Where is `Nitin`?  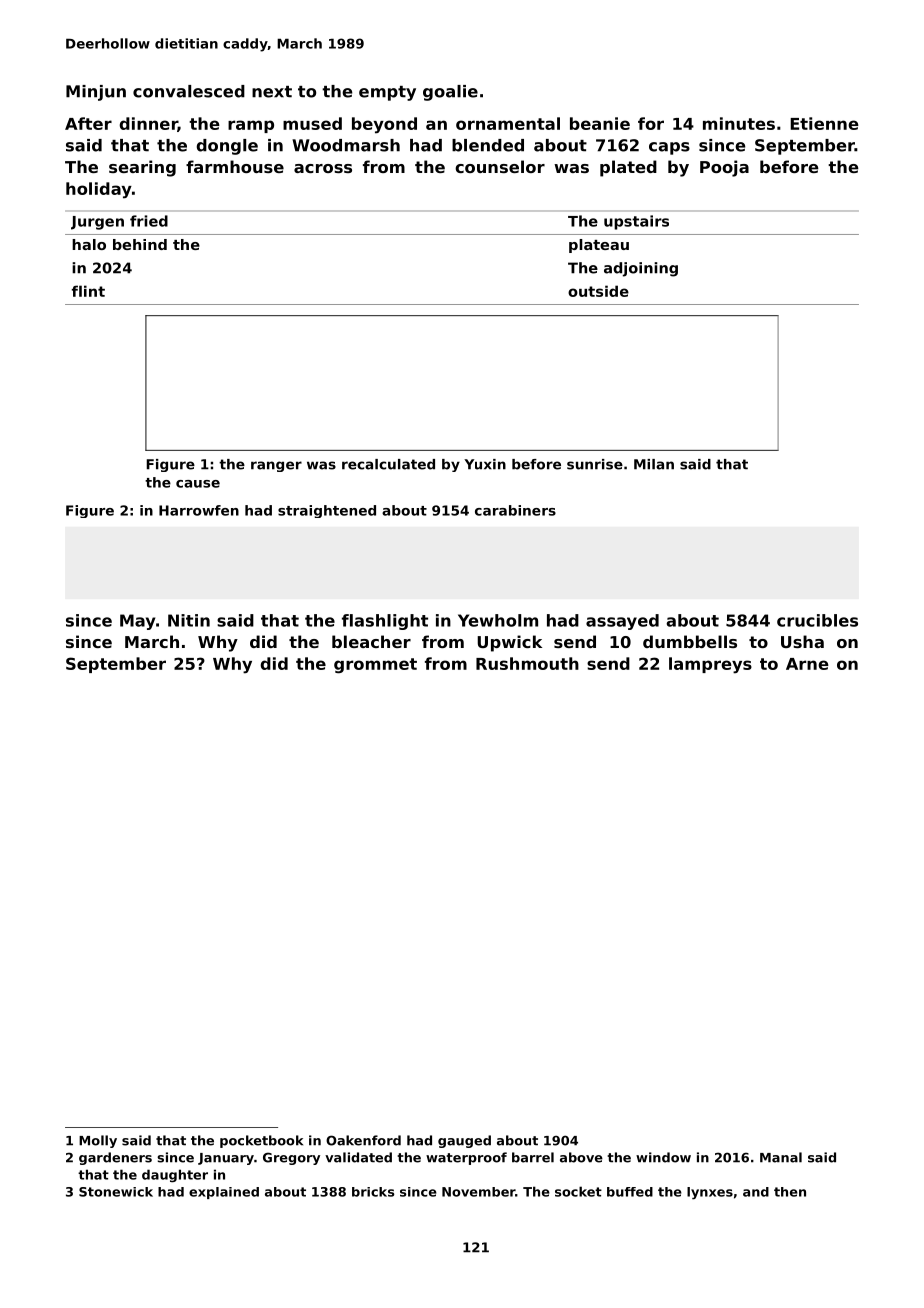
Nitin is located at coordinates (189, 620).
